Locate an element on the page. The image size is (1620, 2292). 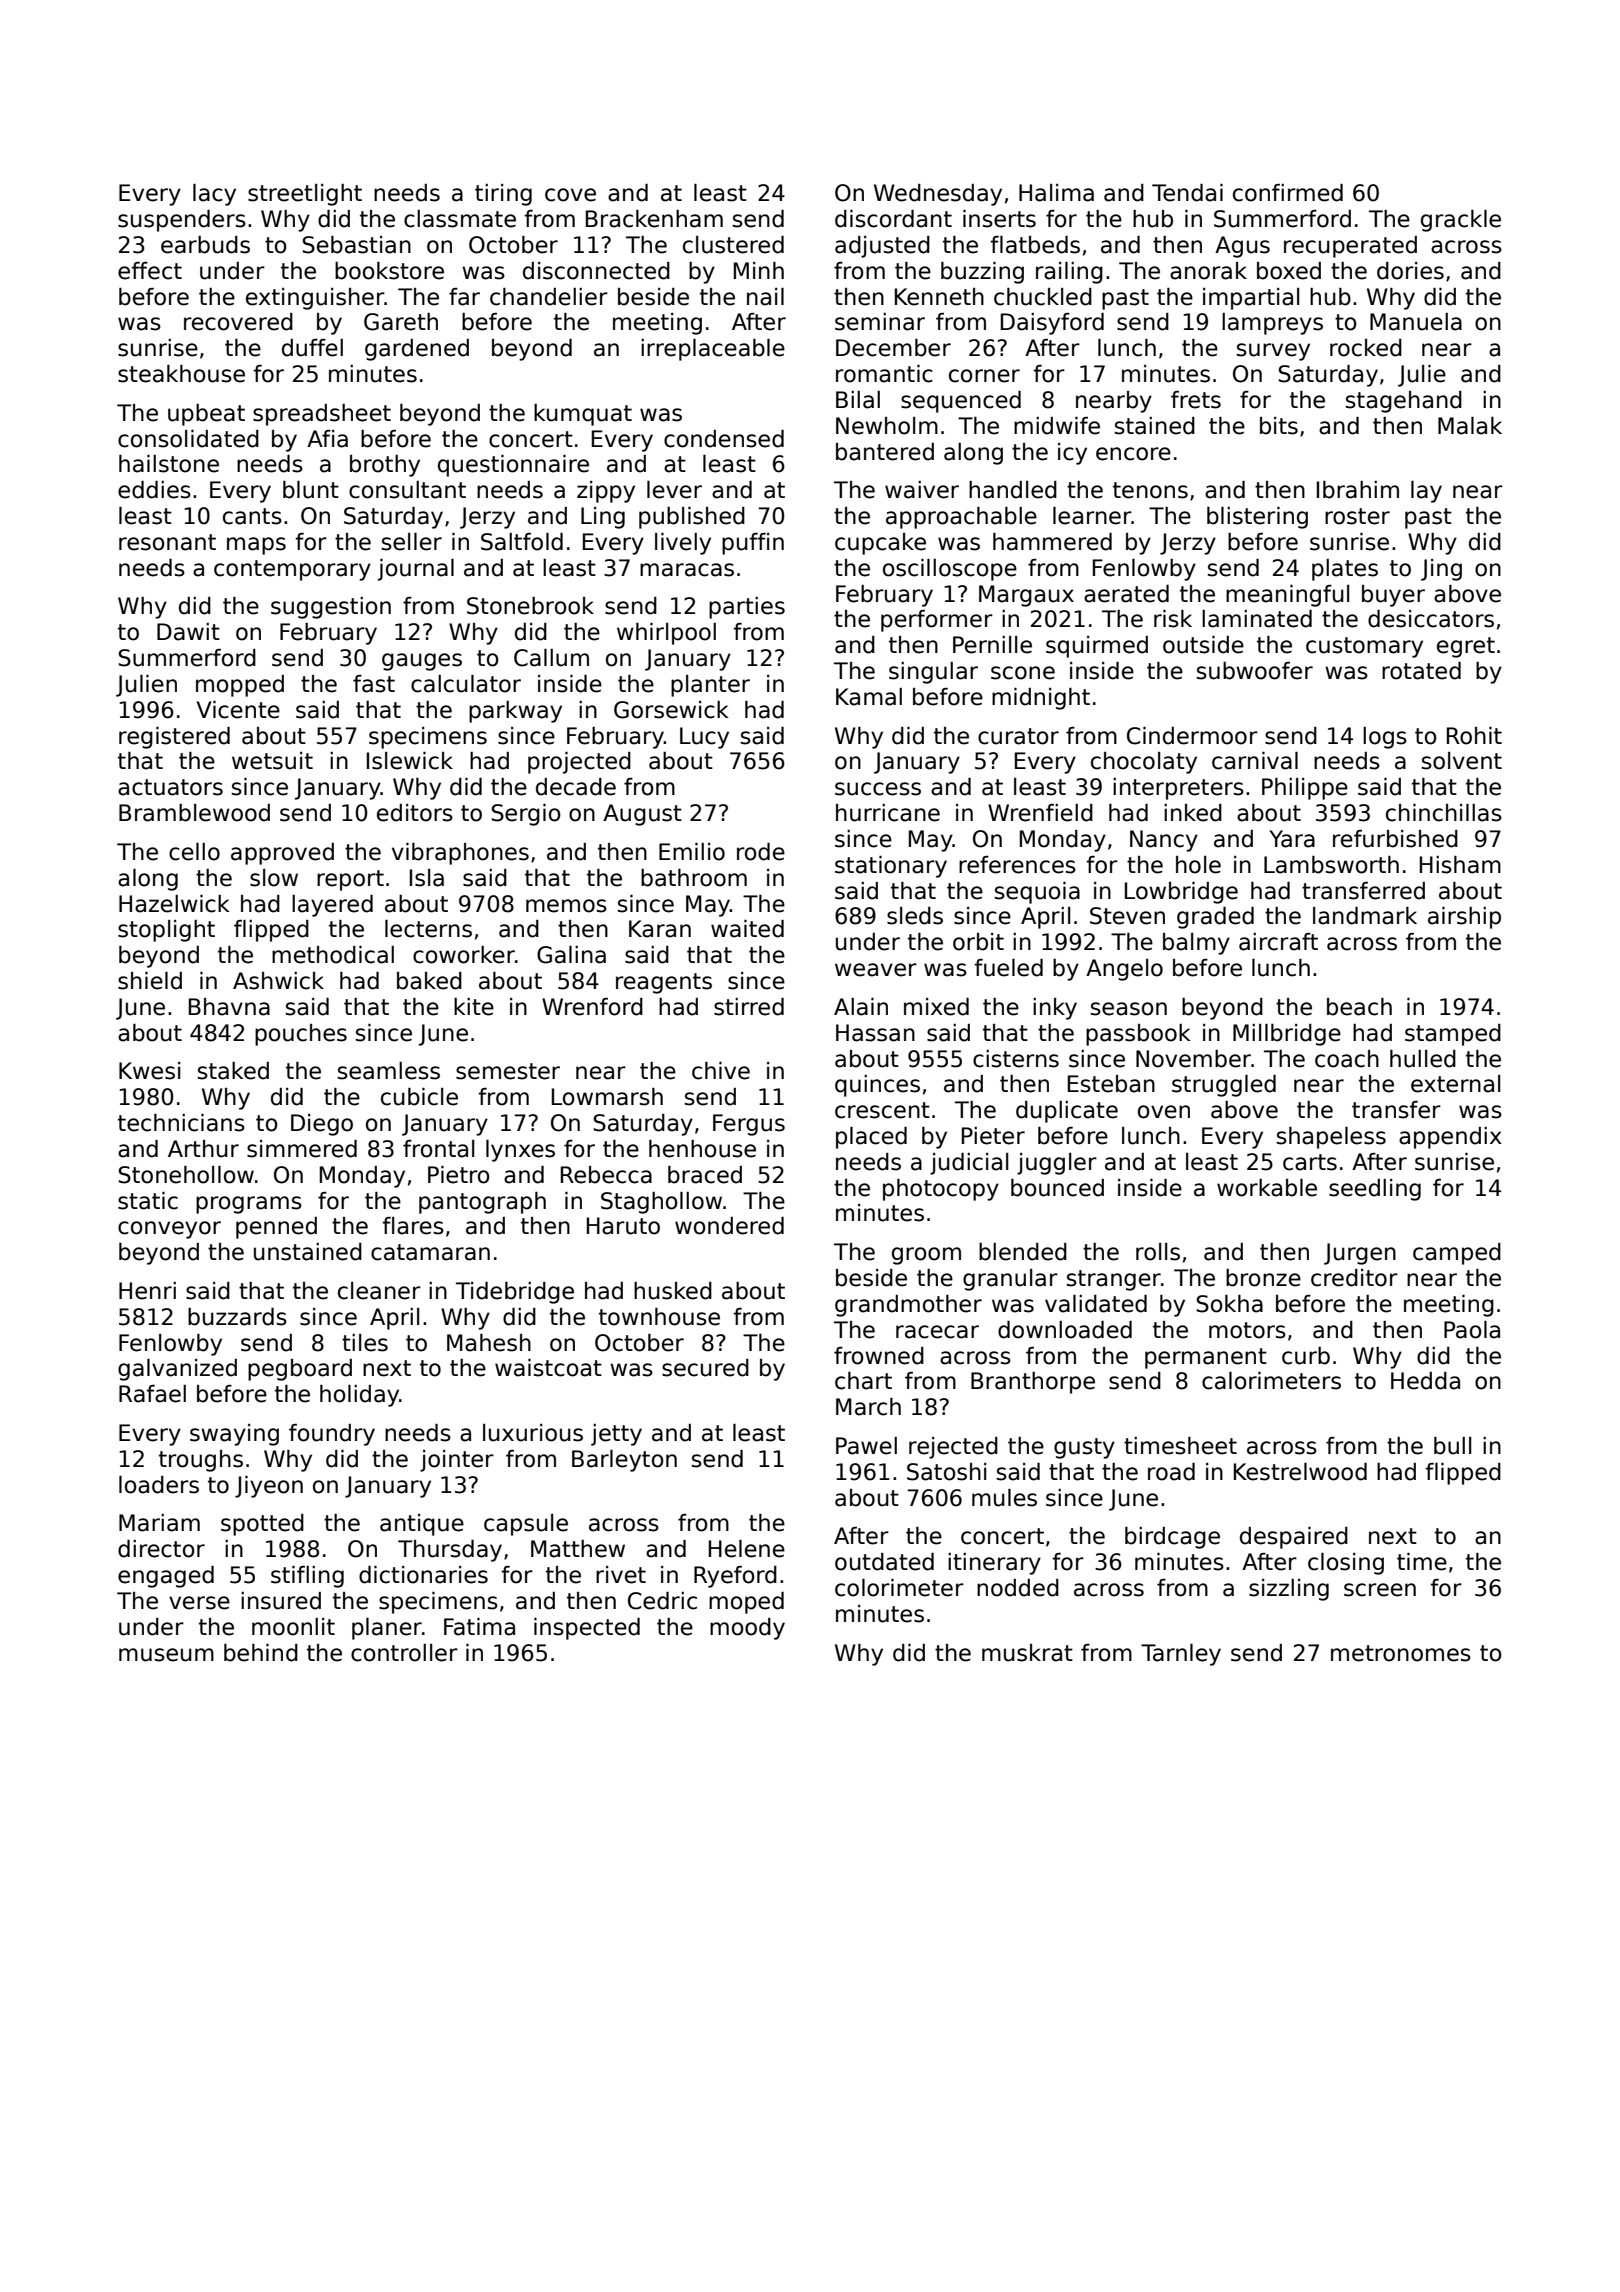
journal is located at coordinates (416, 570).
